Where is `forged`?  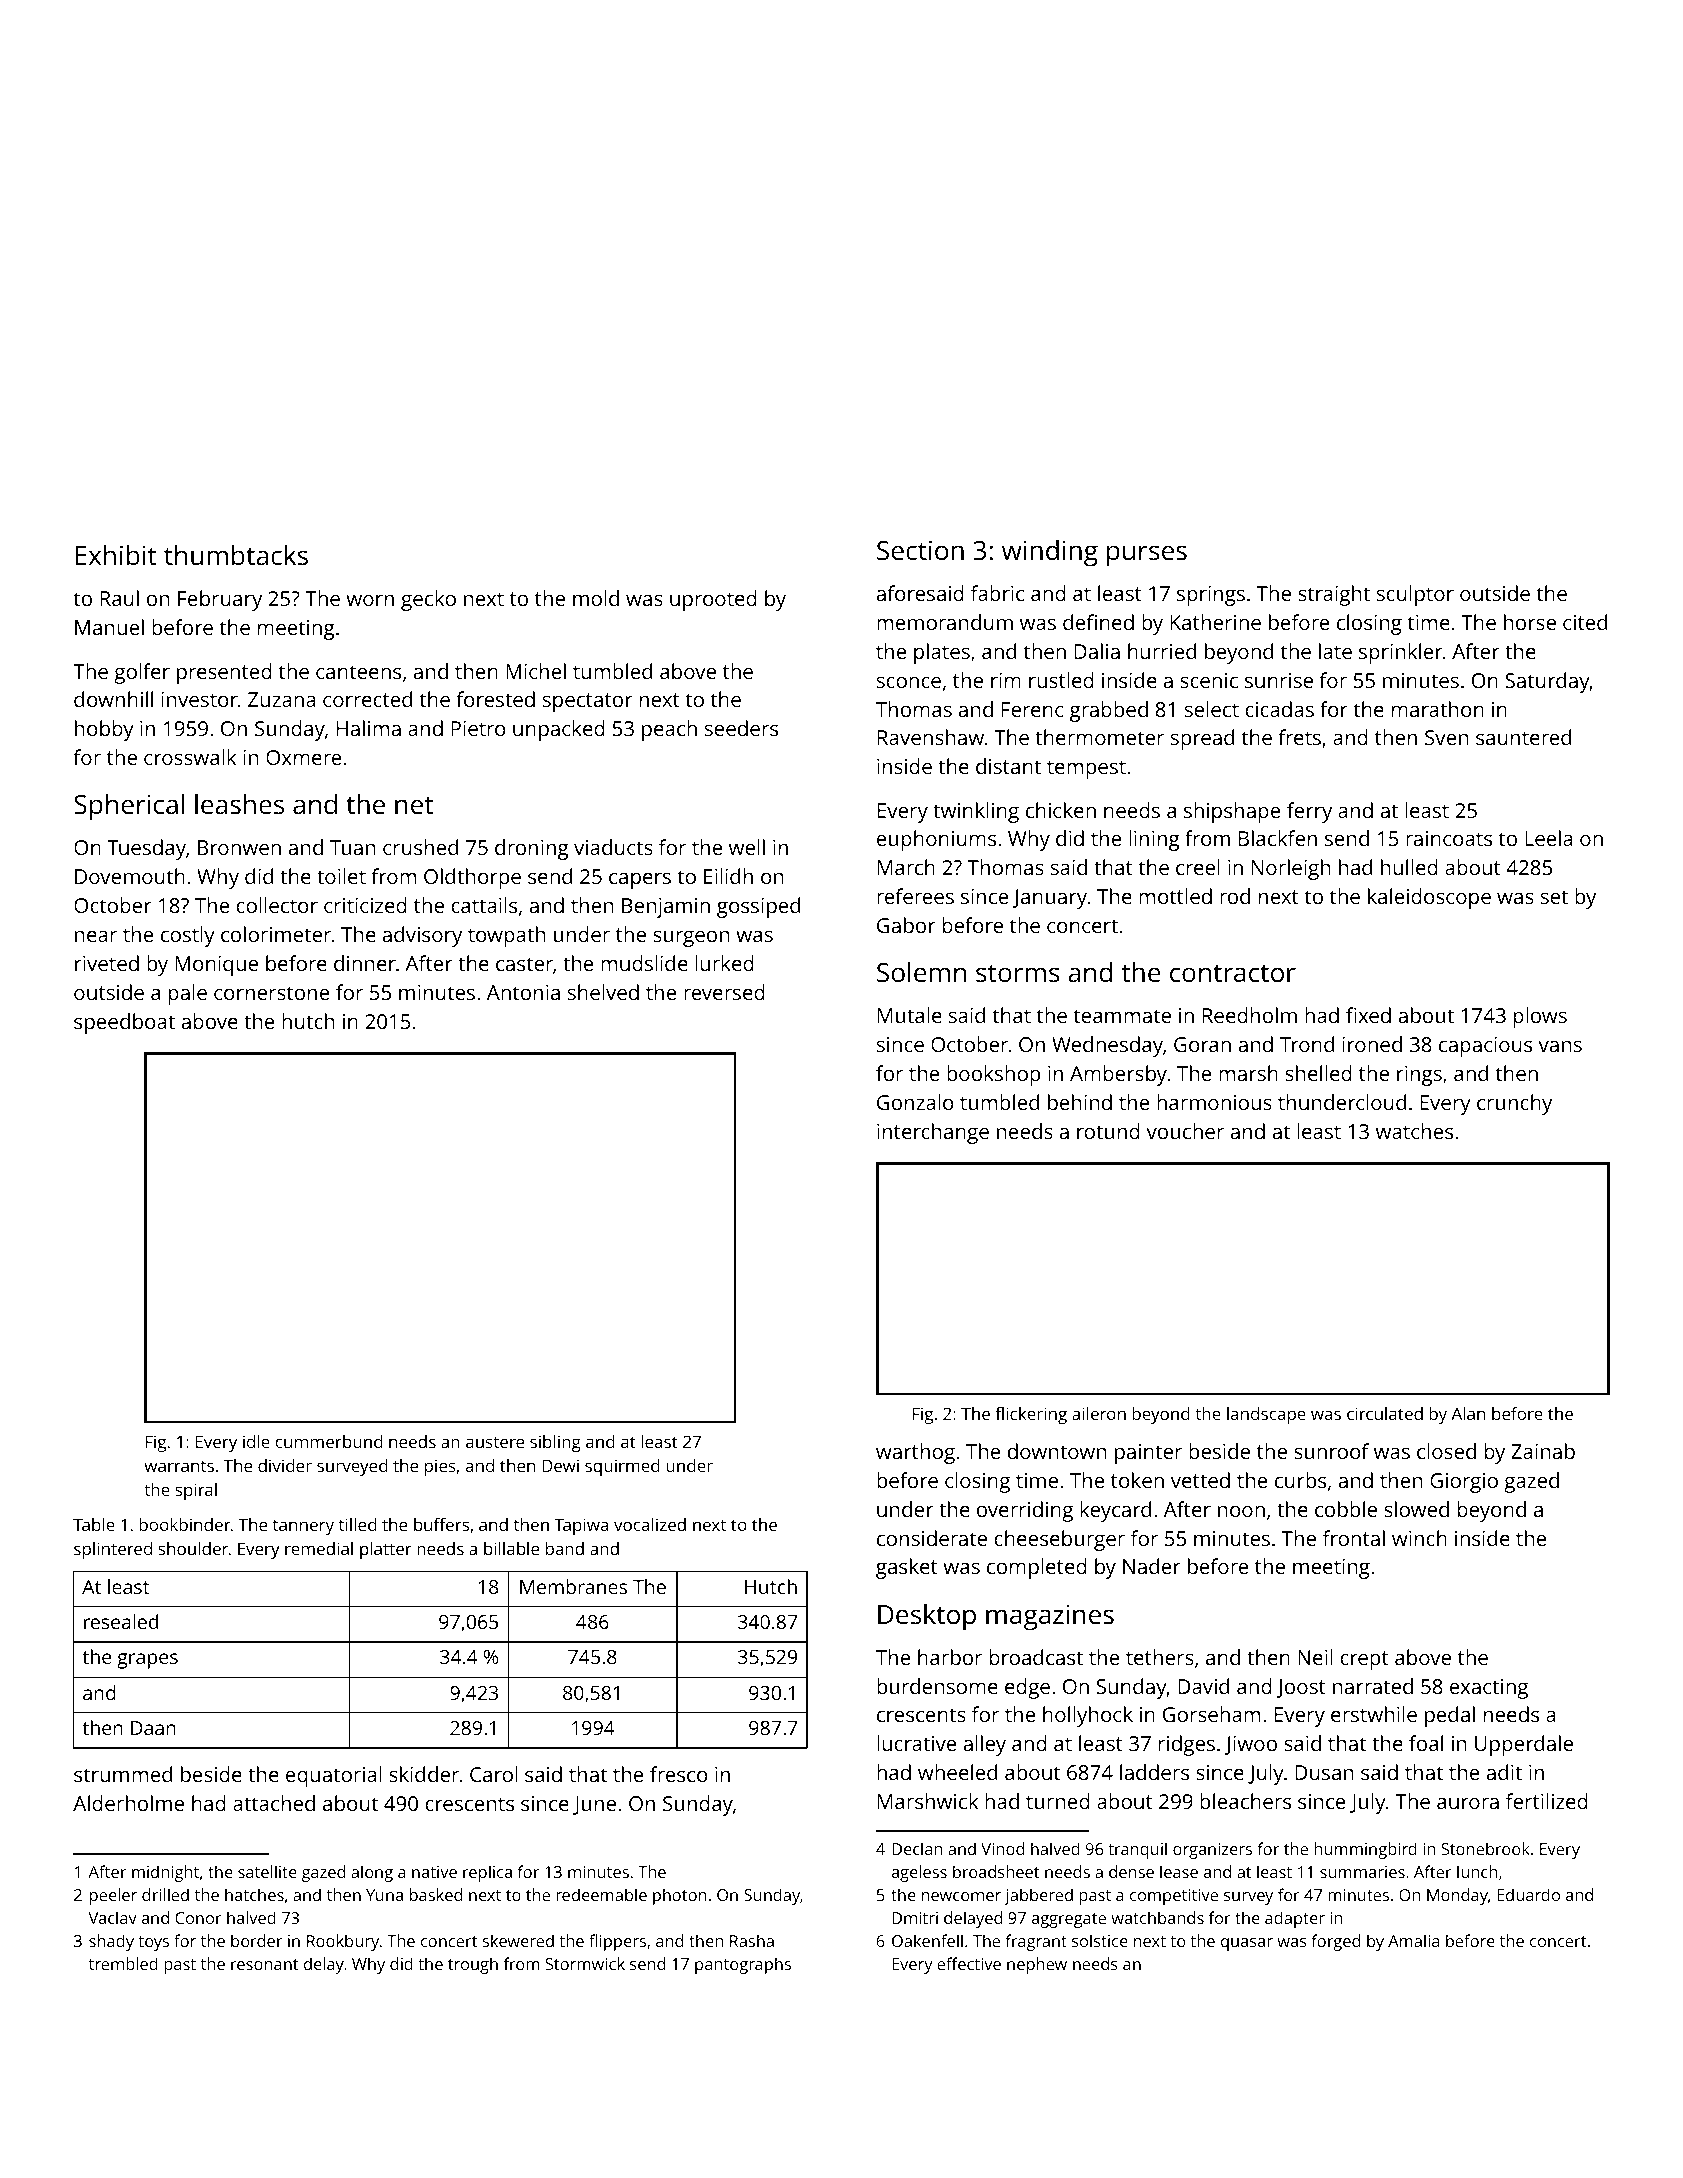
forged is located at coordinates (1335, 1942).
